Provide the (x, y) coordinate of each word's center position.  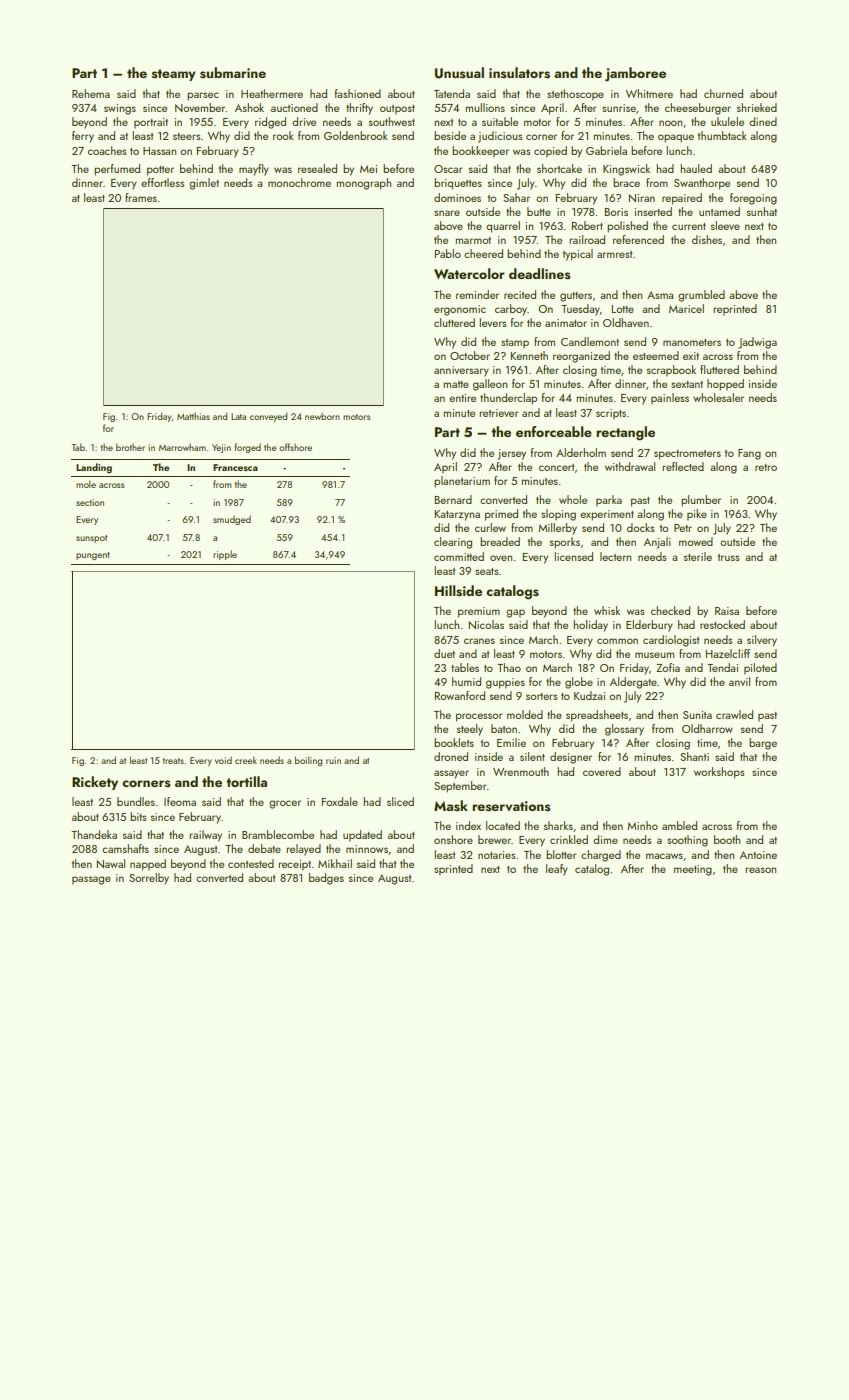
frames (141, 197)
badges (326, 879)
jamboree (635, 74)
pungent (93, 556)
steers (187, 136)
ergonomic (460, 310)
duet (444, 653)
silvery (762, 641)
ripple (225, 555)
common (617, 641)
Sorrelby (149, 879)
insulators (519, 73)
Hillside (458, 591)
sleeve (725, 225)
